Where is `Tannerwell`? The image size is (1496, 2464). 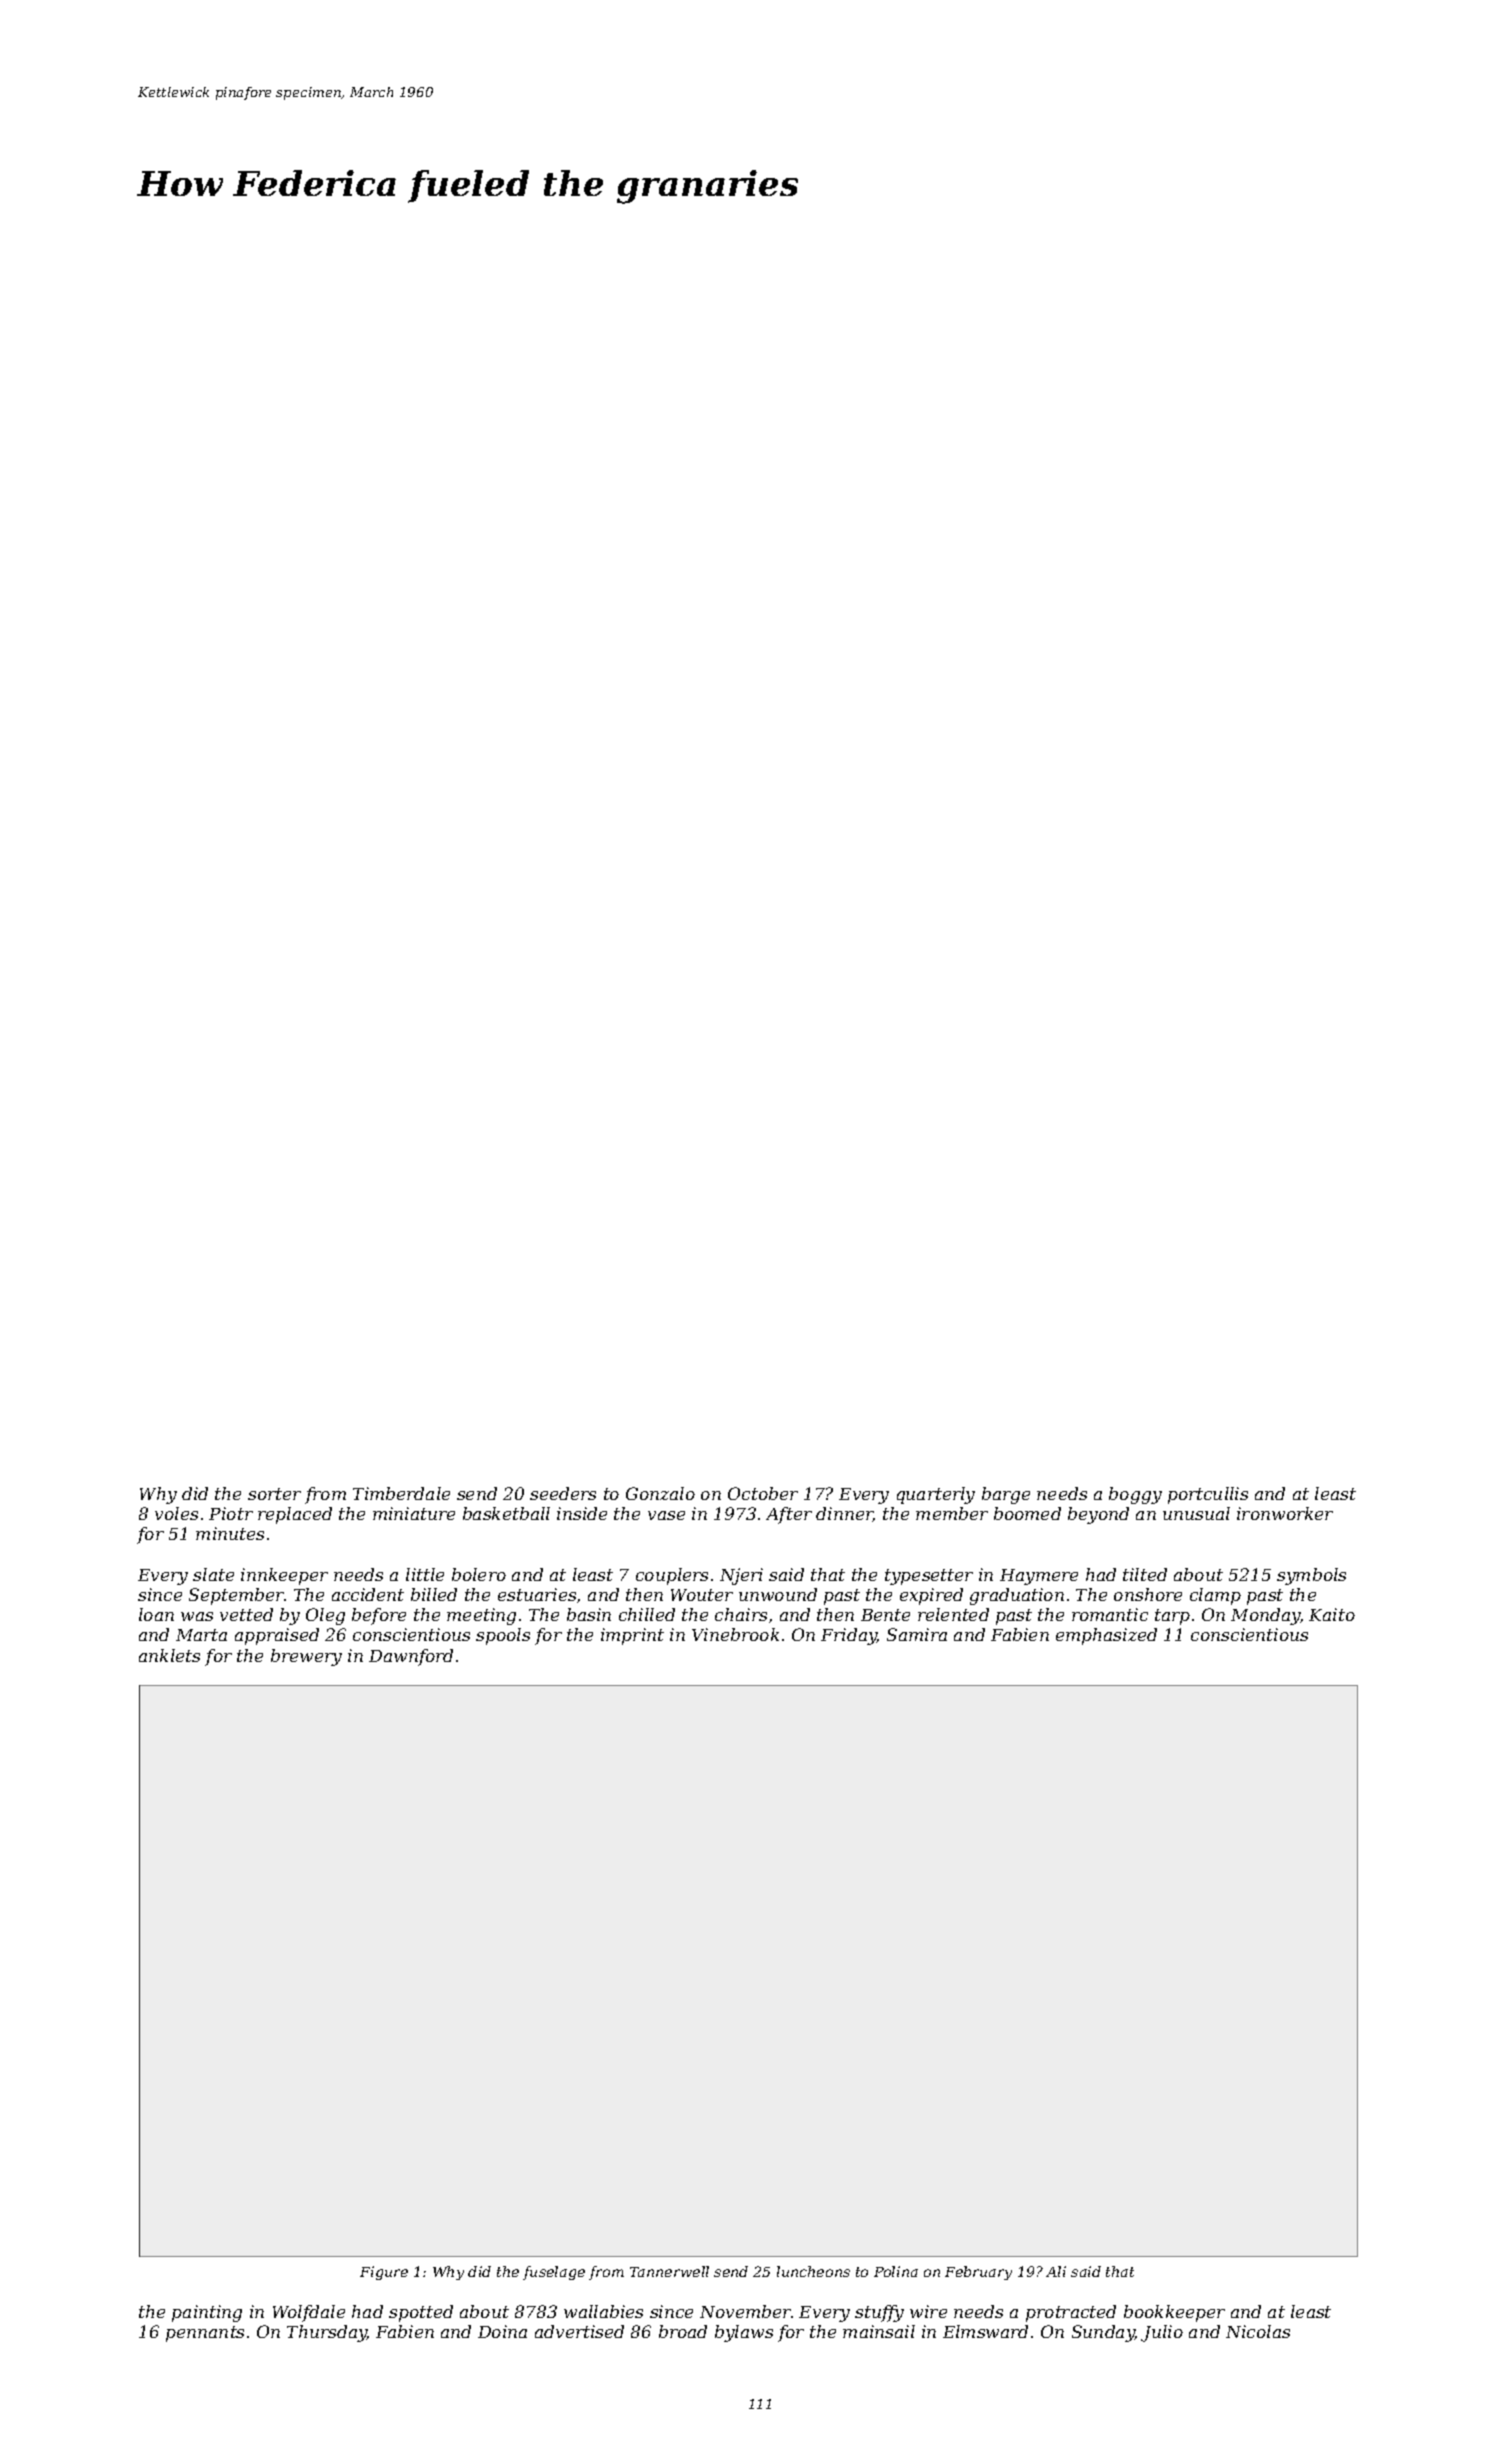 Tannerwell is located at coordinates (669, 2271).
